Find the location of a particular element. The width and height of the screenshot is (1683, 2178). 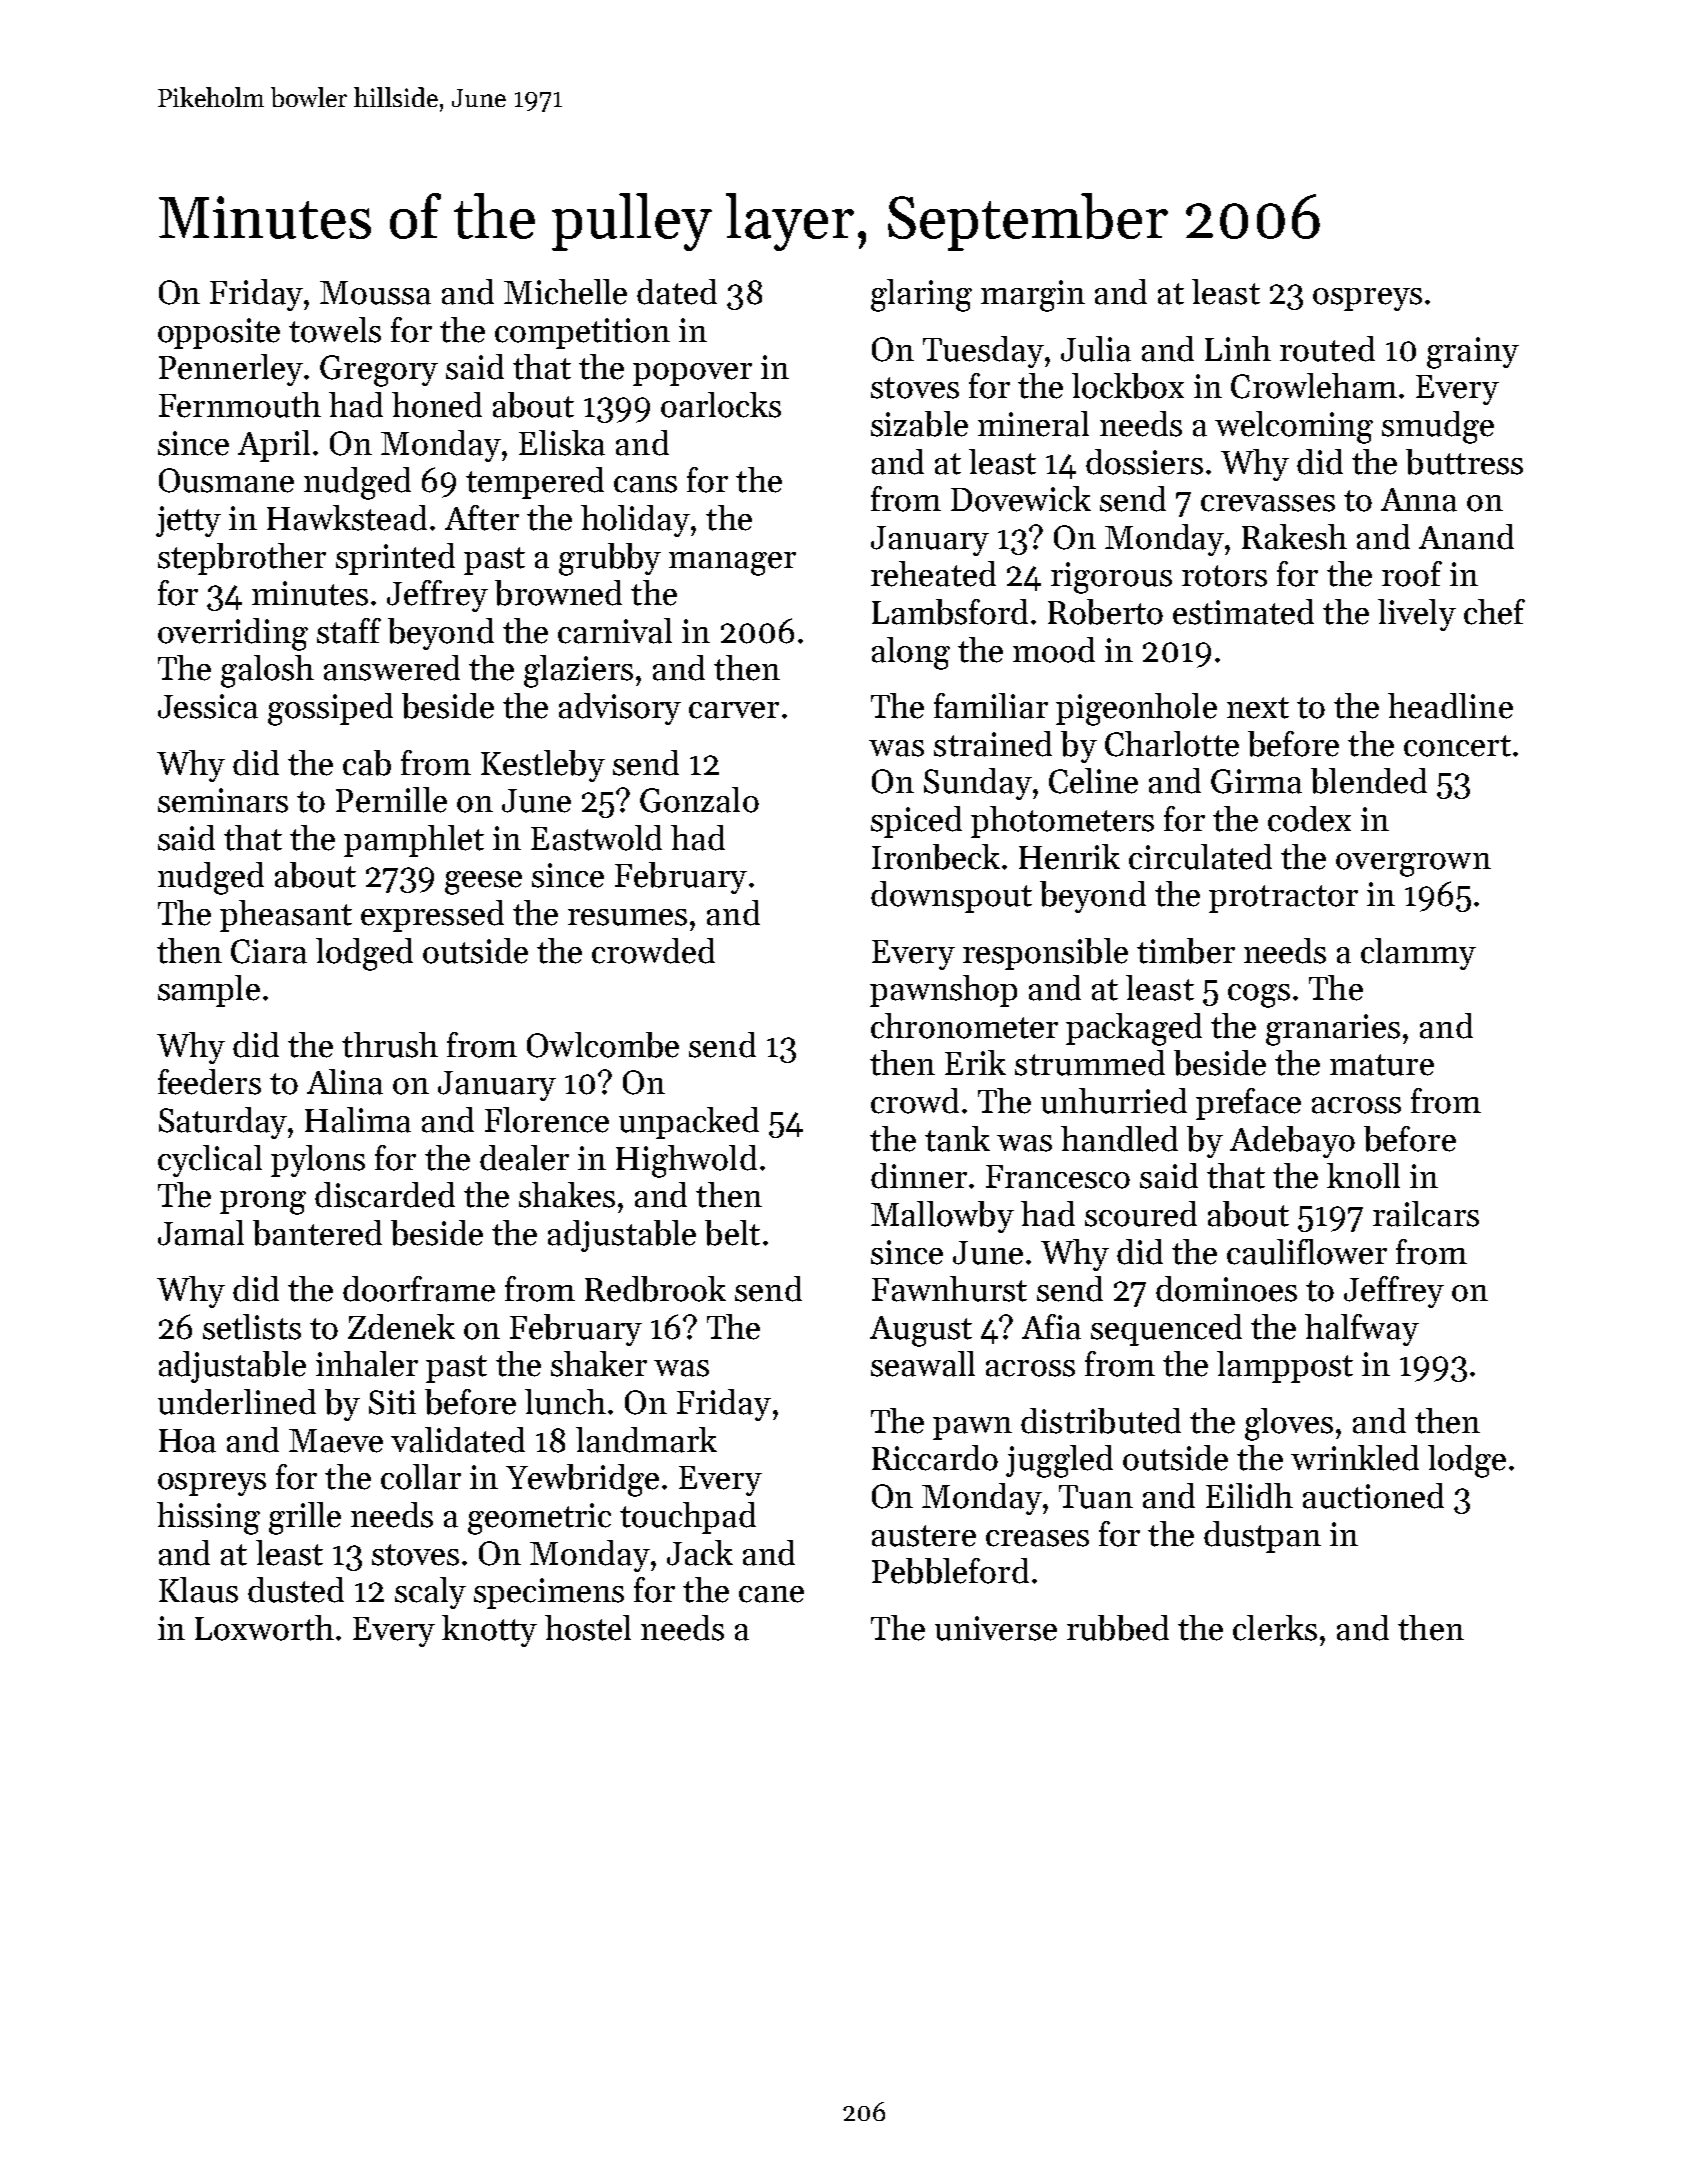

dustpan is located at coordinates (1262, 1537).
